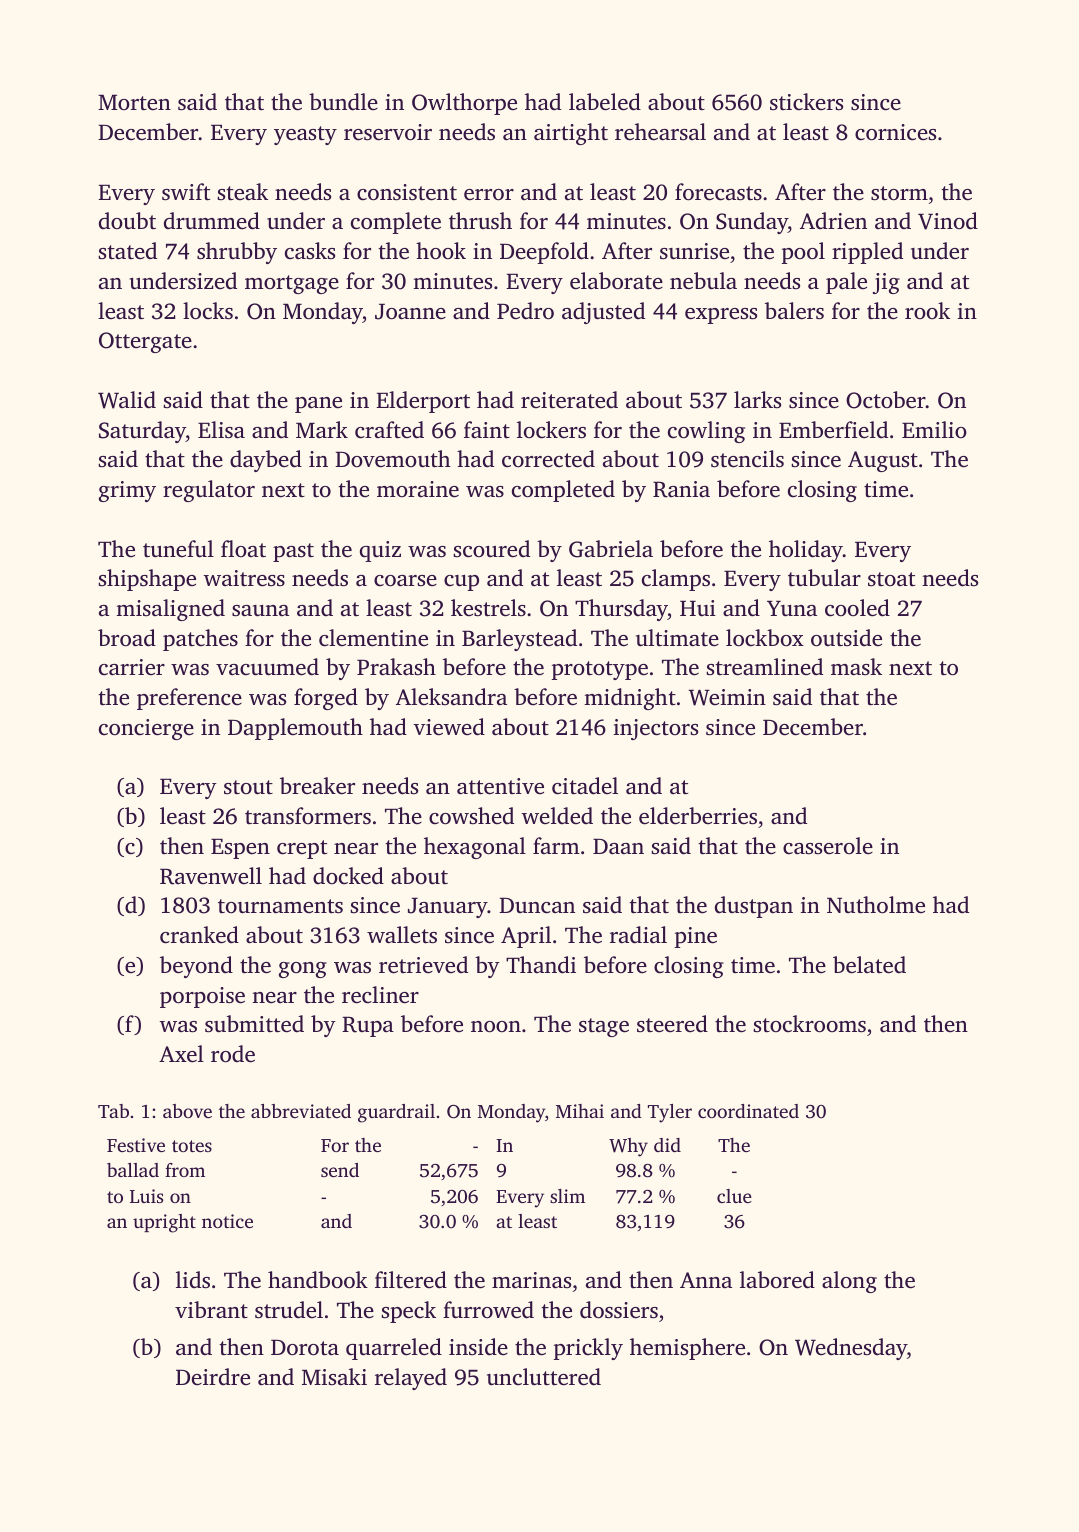  Describe the element at coordinates (293, 552) in the screenshot. I see `past` at that location.
